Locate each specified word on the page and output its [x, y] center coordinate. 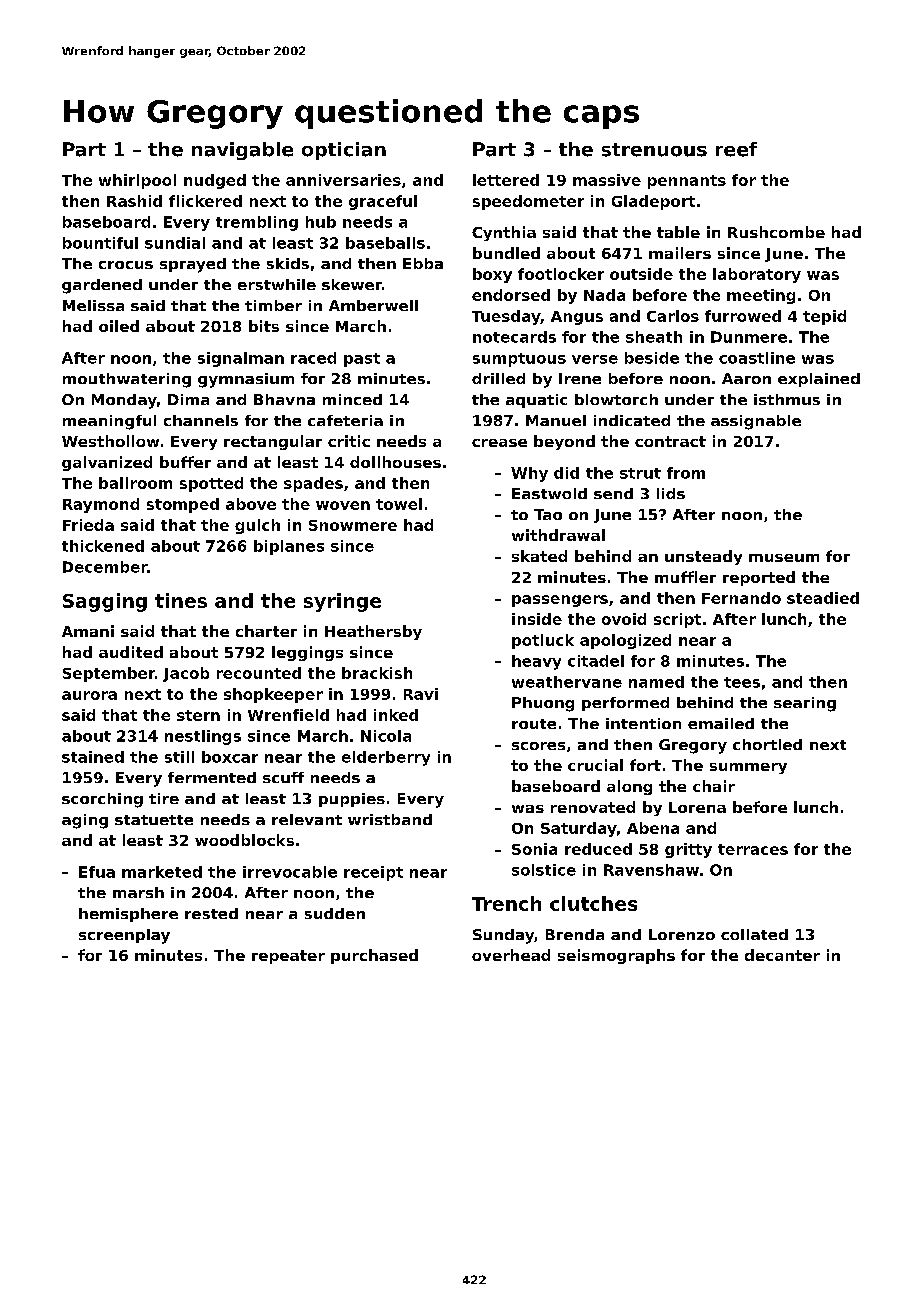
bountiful [100, 243]
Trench [506, 903]
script [677, 620]
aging [85, 821]
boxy [492, 275]
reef [736, 149]
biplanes [289, 547]
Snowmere [353, 525]
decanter [782, 955]
